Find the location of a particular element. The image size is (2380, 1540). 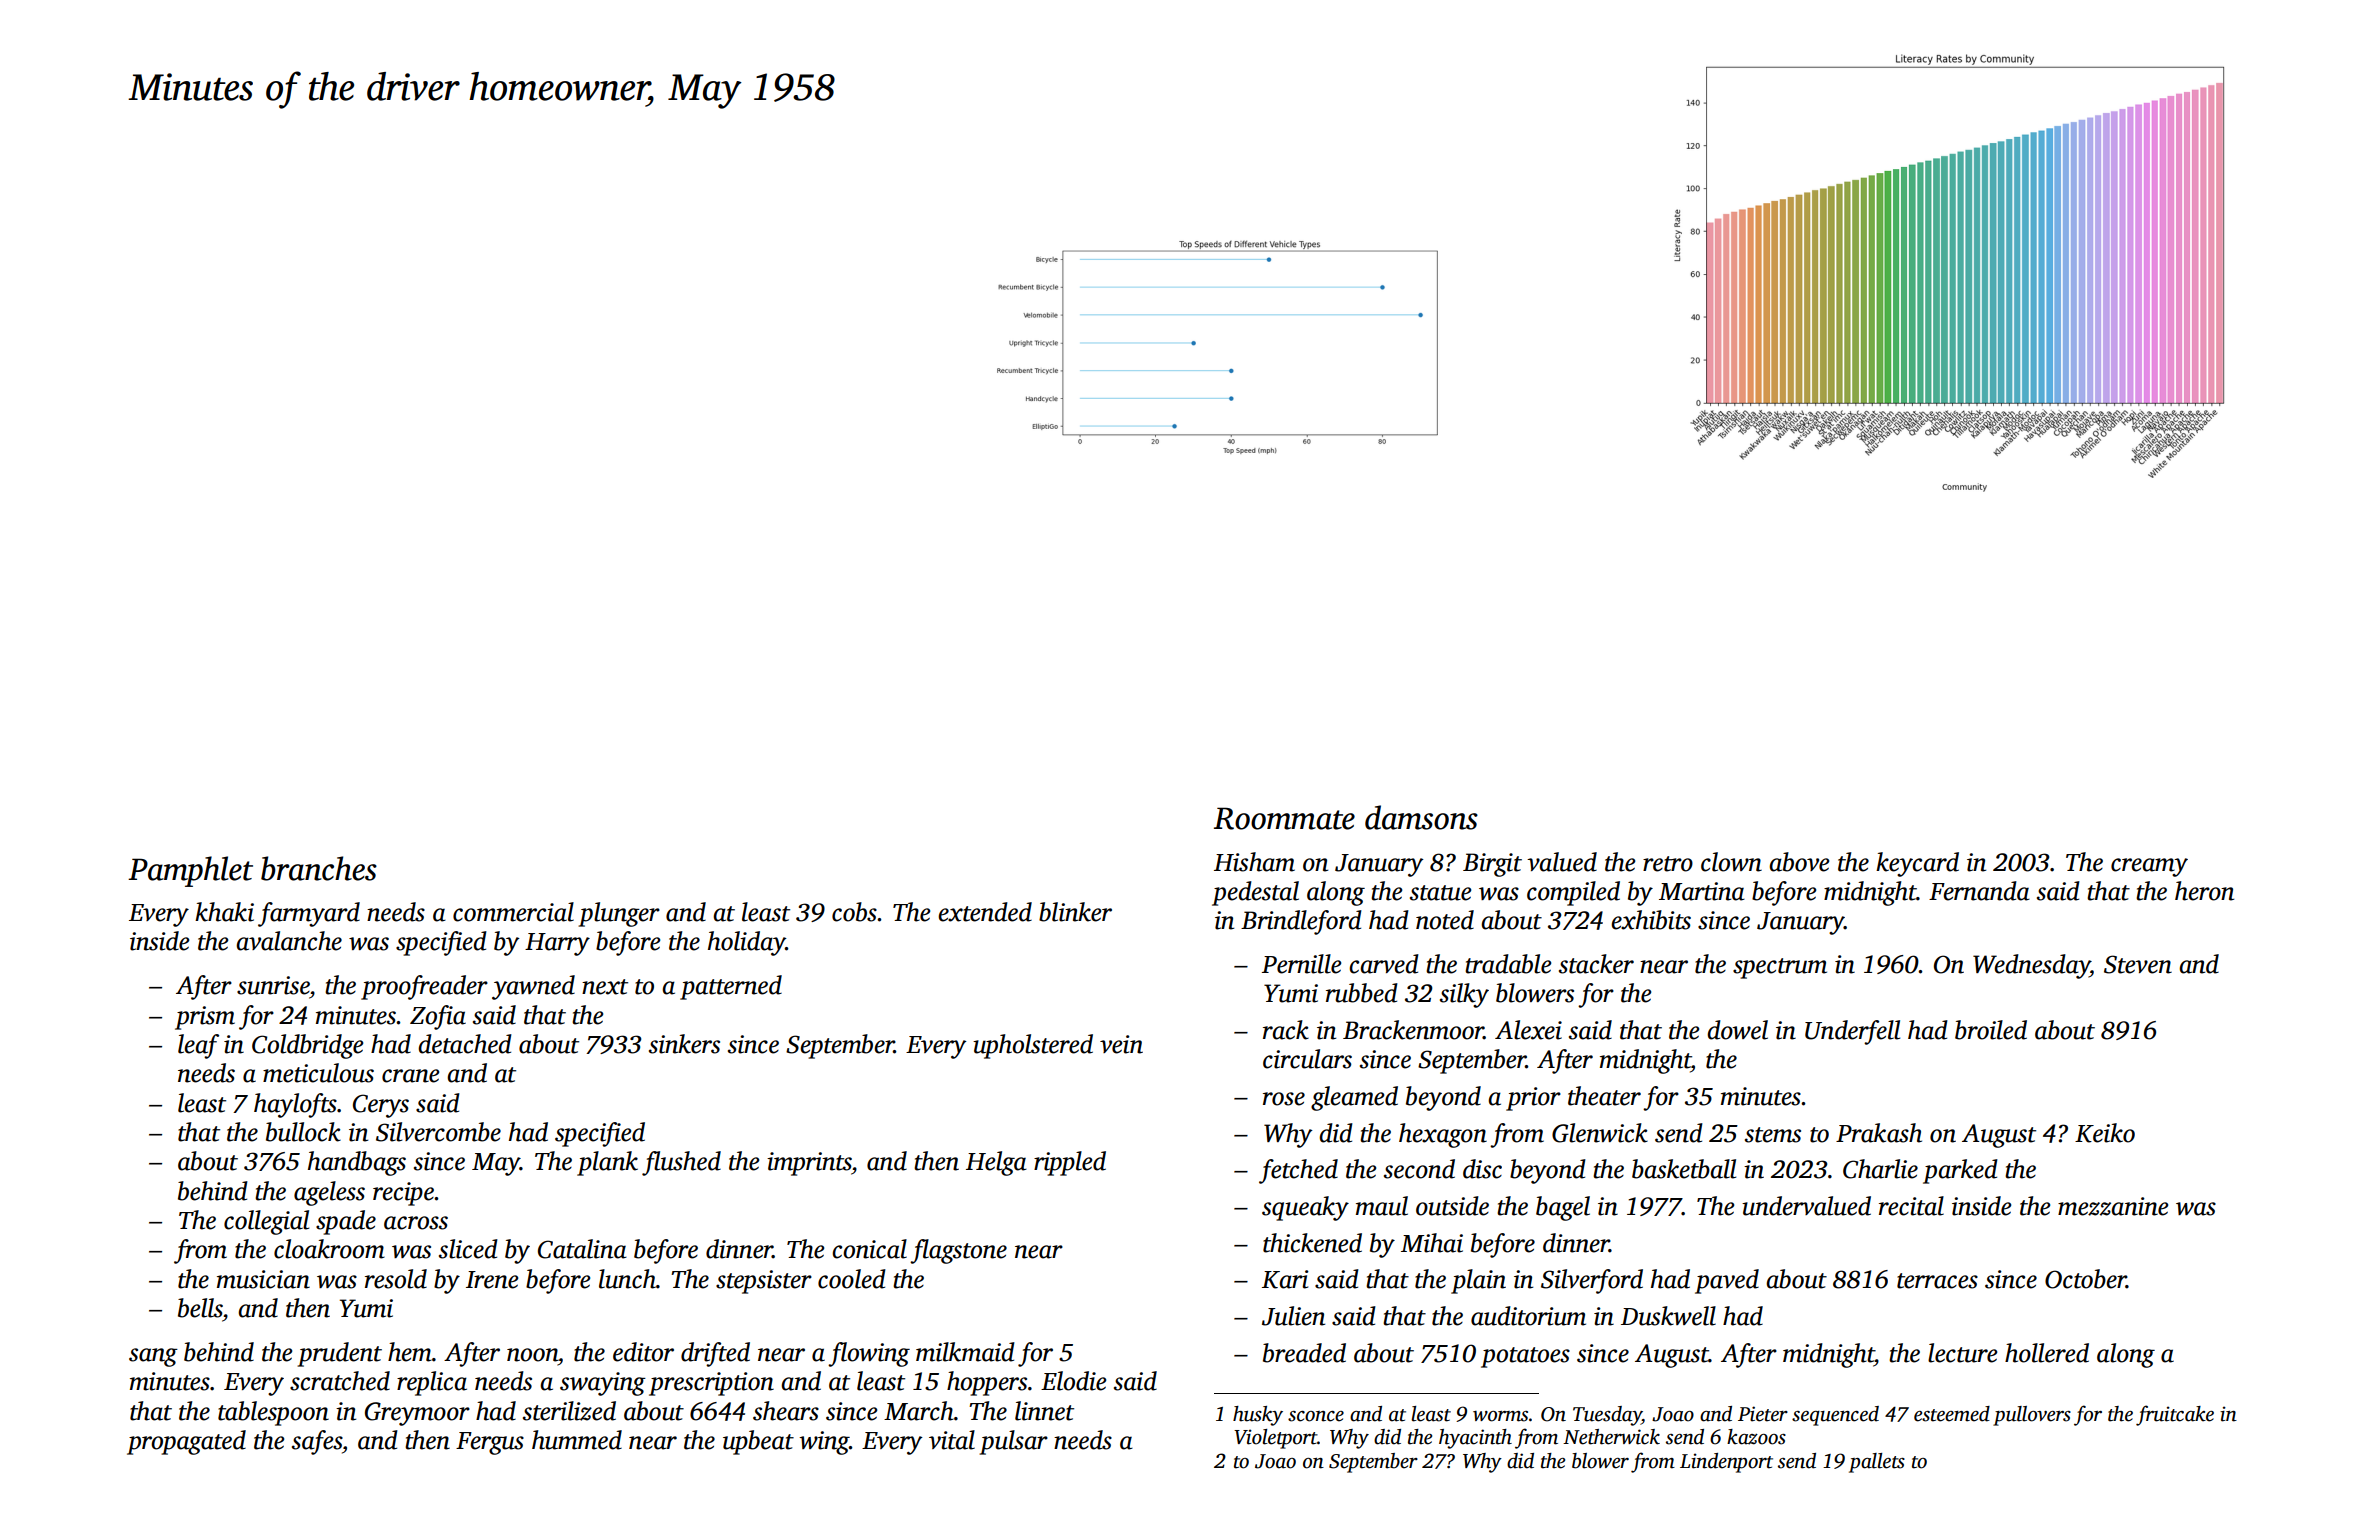

ageless is located at coordinates (329, 1193).
